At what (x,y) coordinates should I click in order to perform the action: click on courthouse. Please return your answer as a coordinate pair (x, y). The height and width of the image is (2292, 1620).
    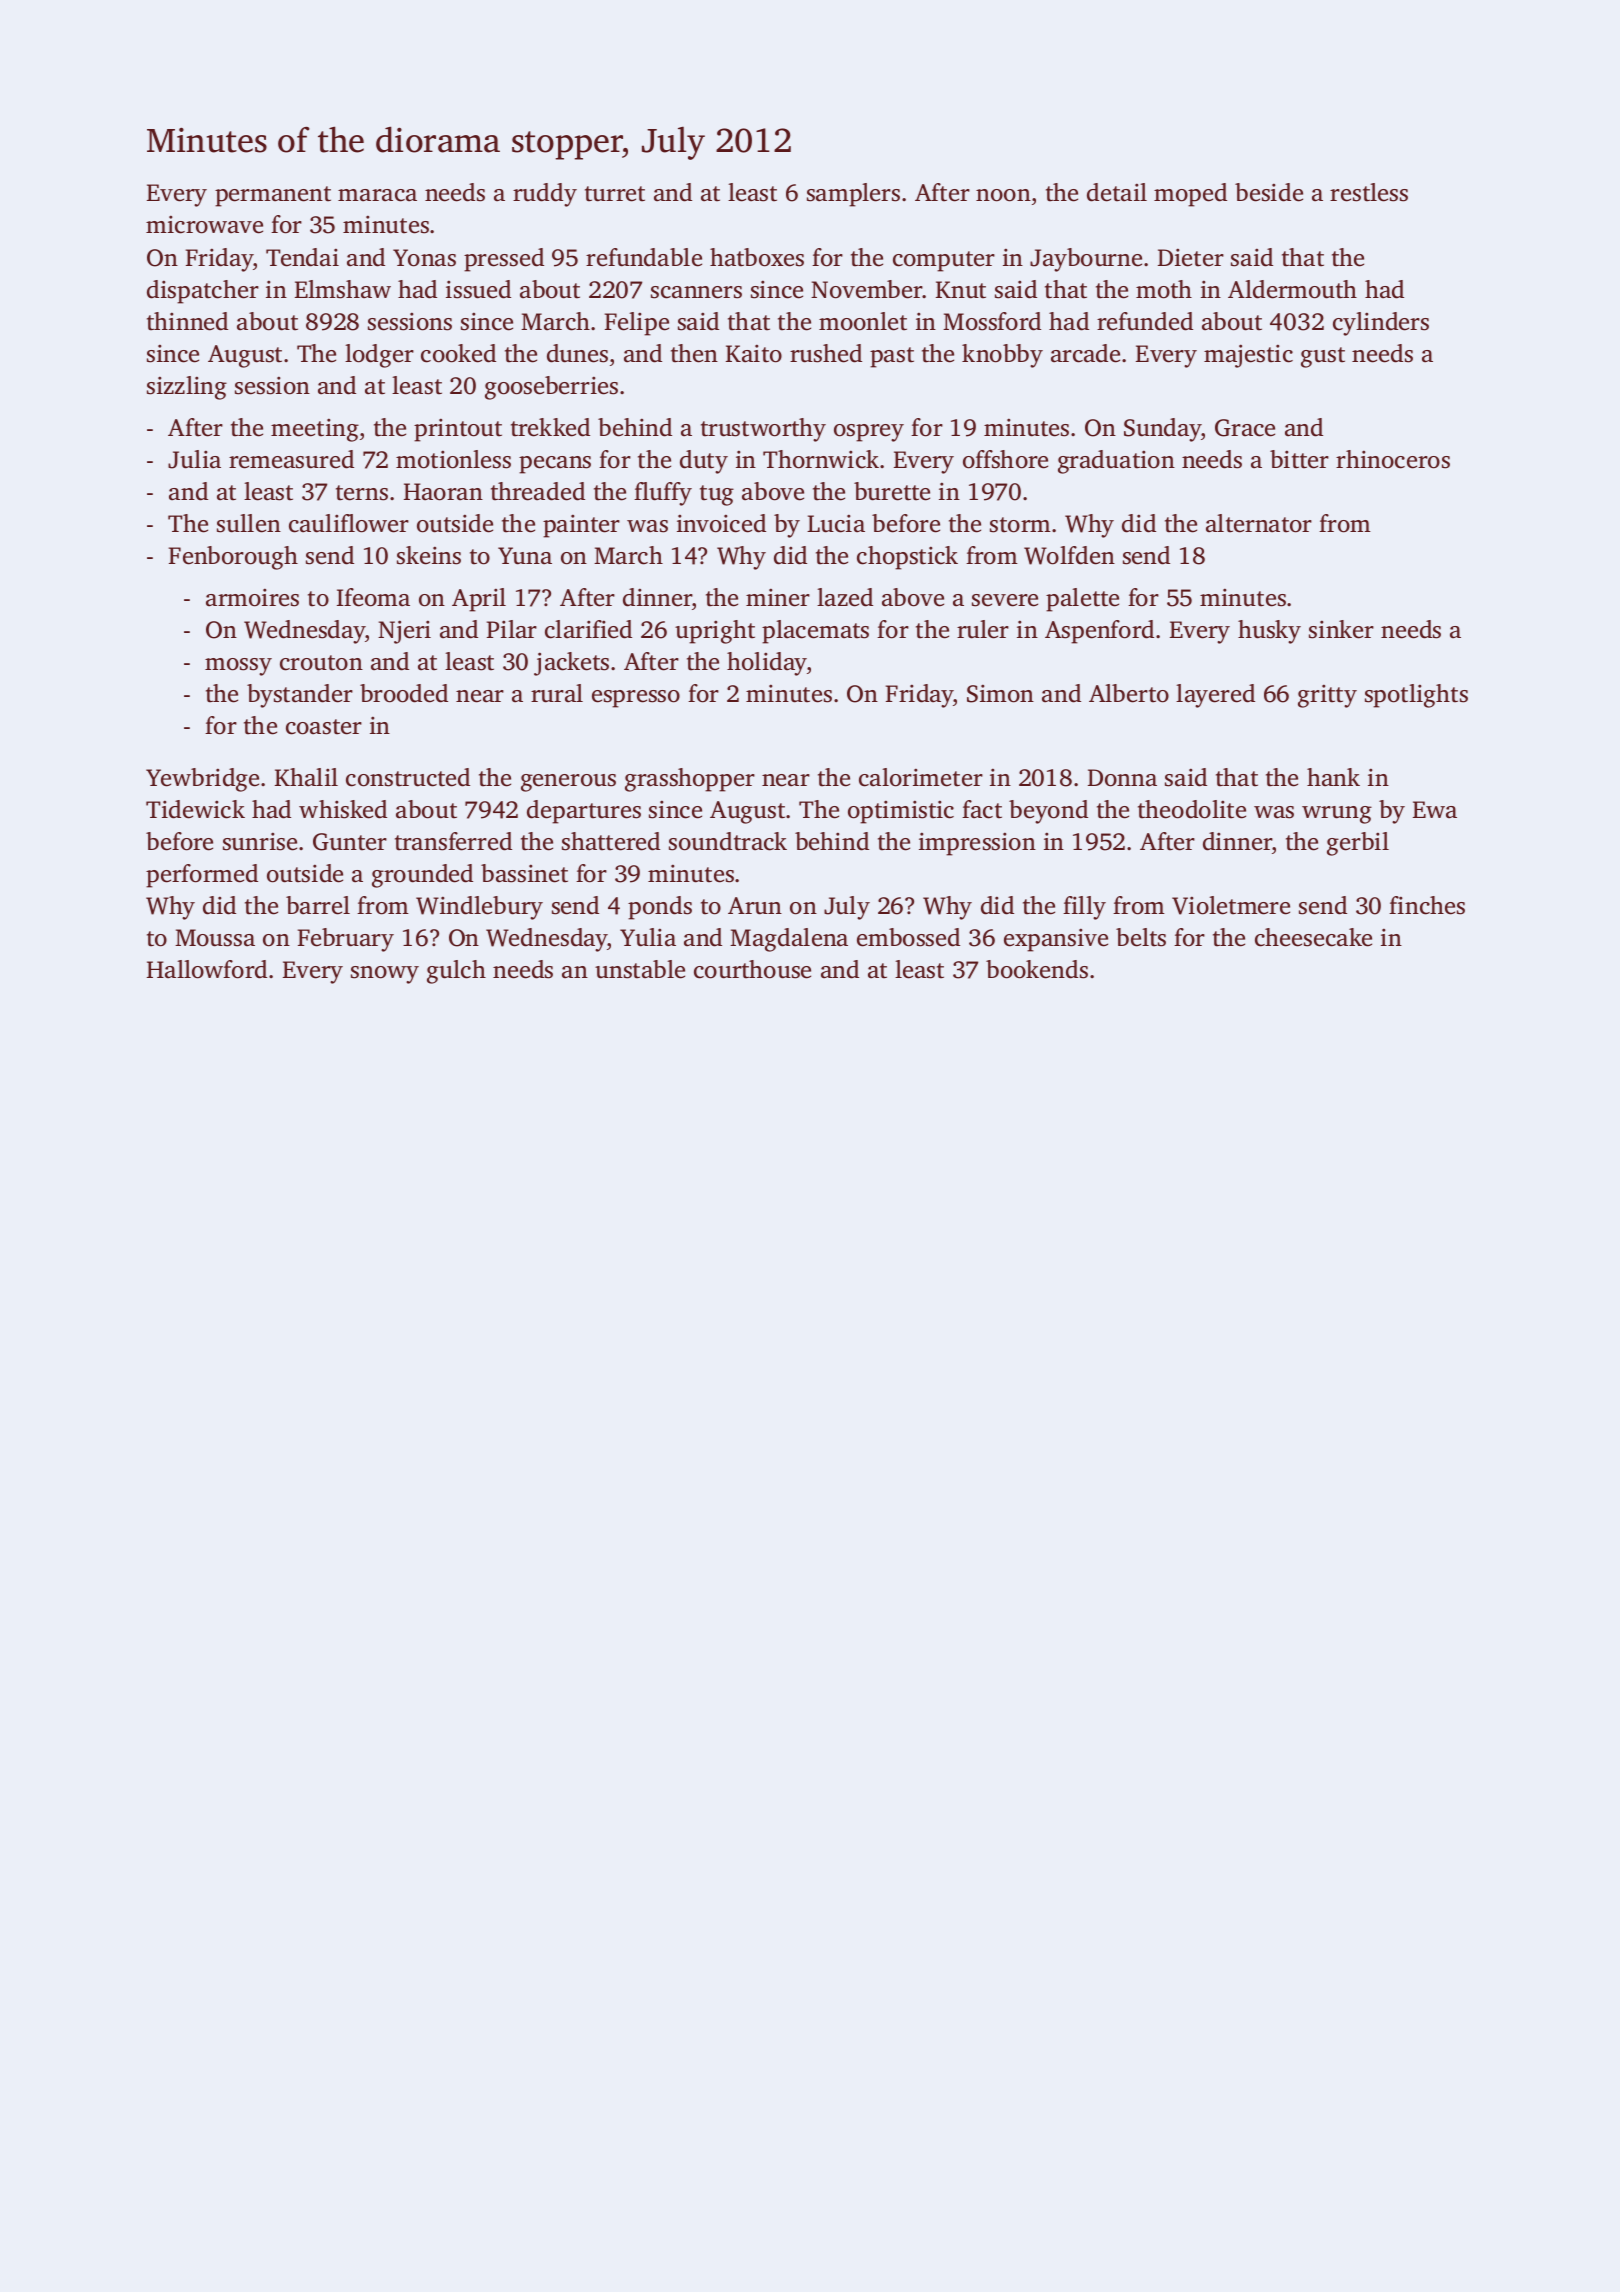
    Looking at the image, I should click on (752, 969).
